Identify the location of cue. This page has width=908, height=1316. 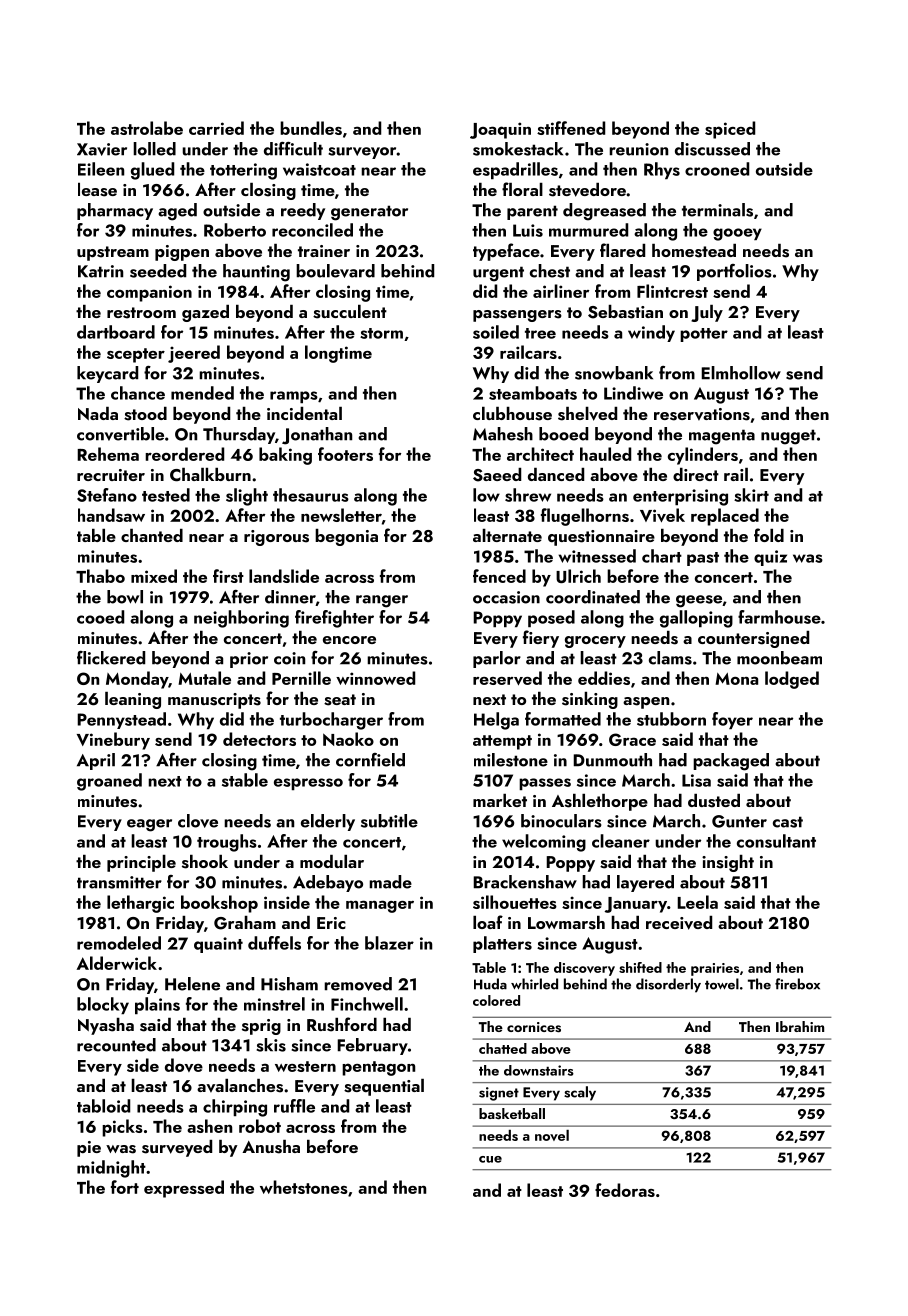
(490, 1159).
